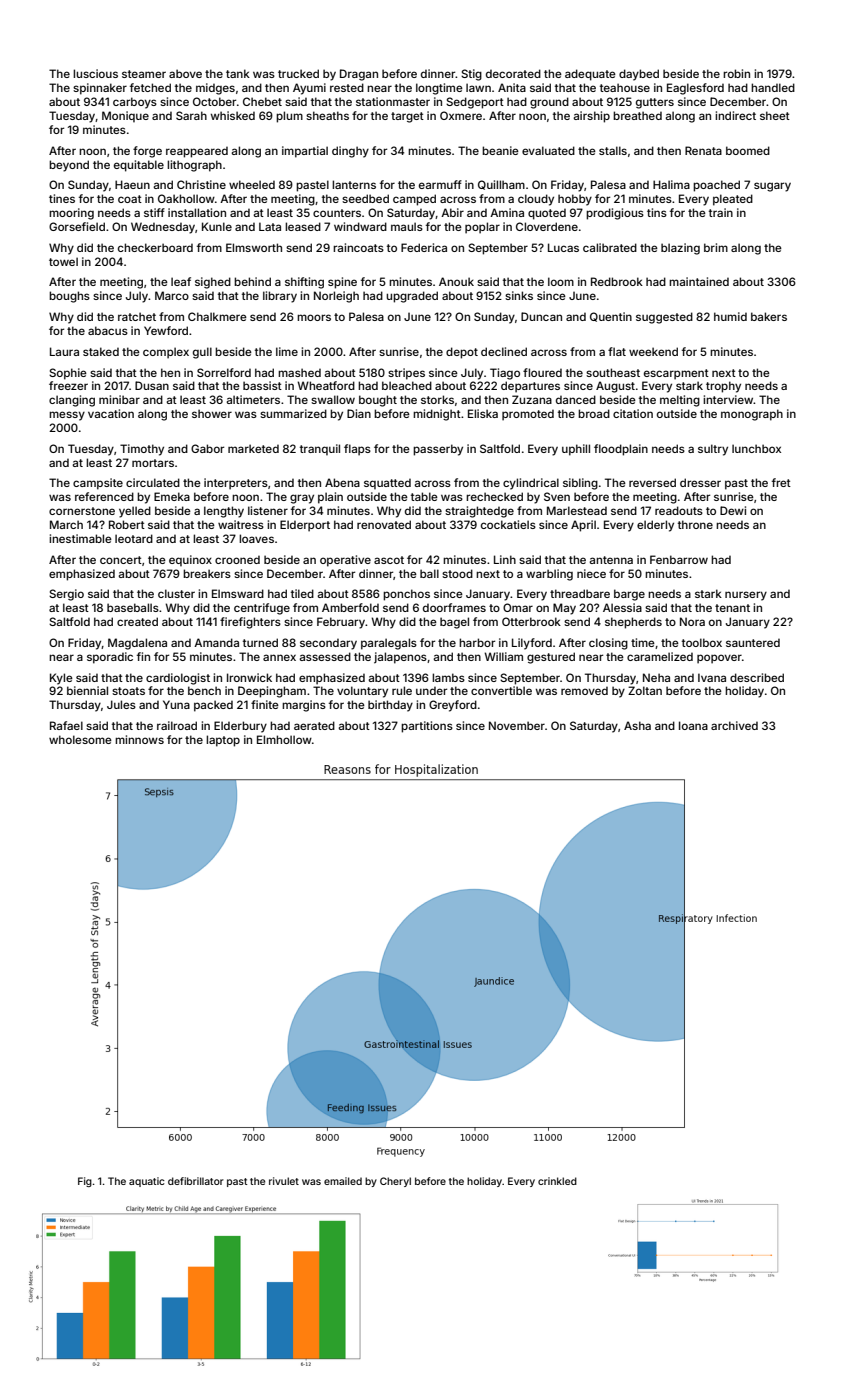  I want to click on laptop, so click(223, 741).
